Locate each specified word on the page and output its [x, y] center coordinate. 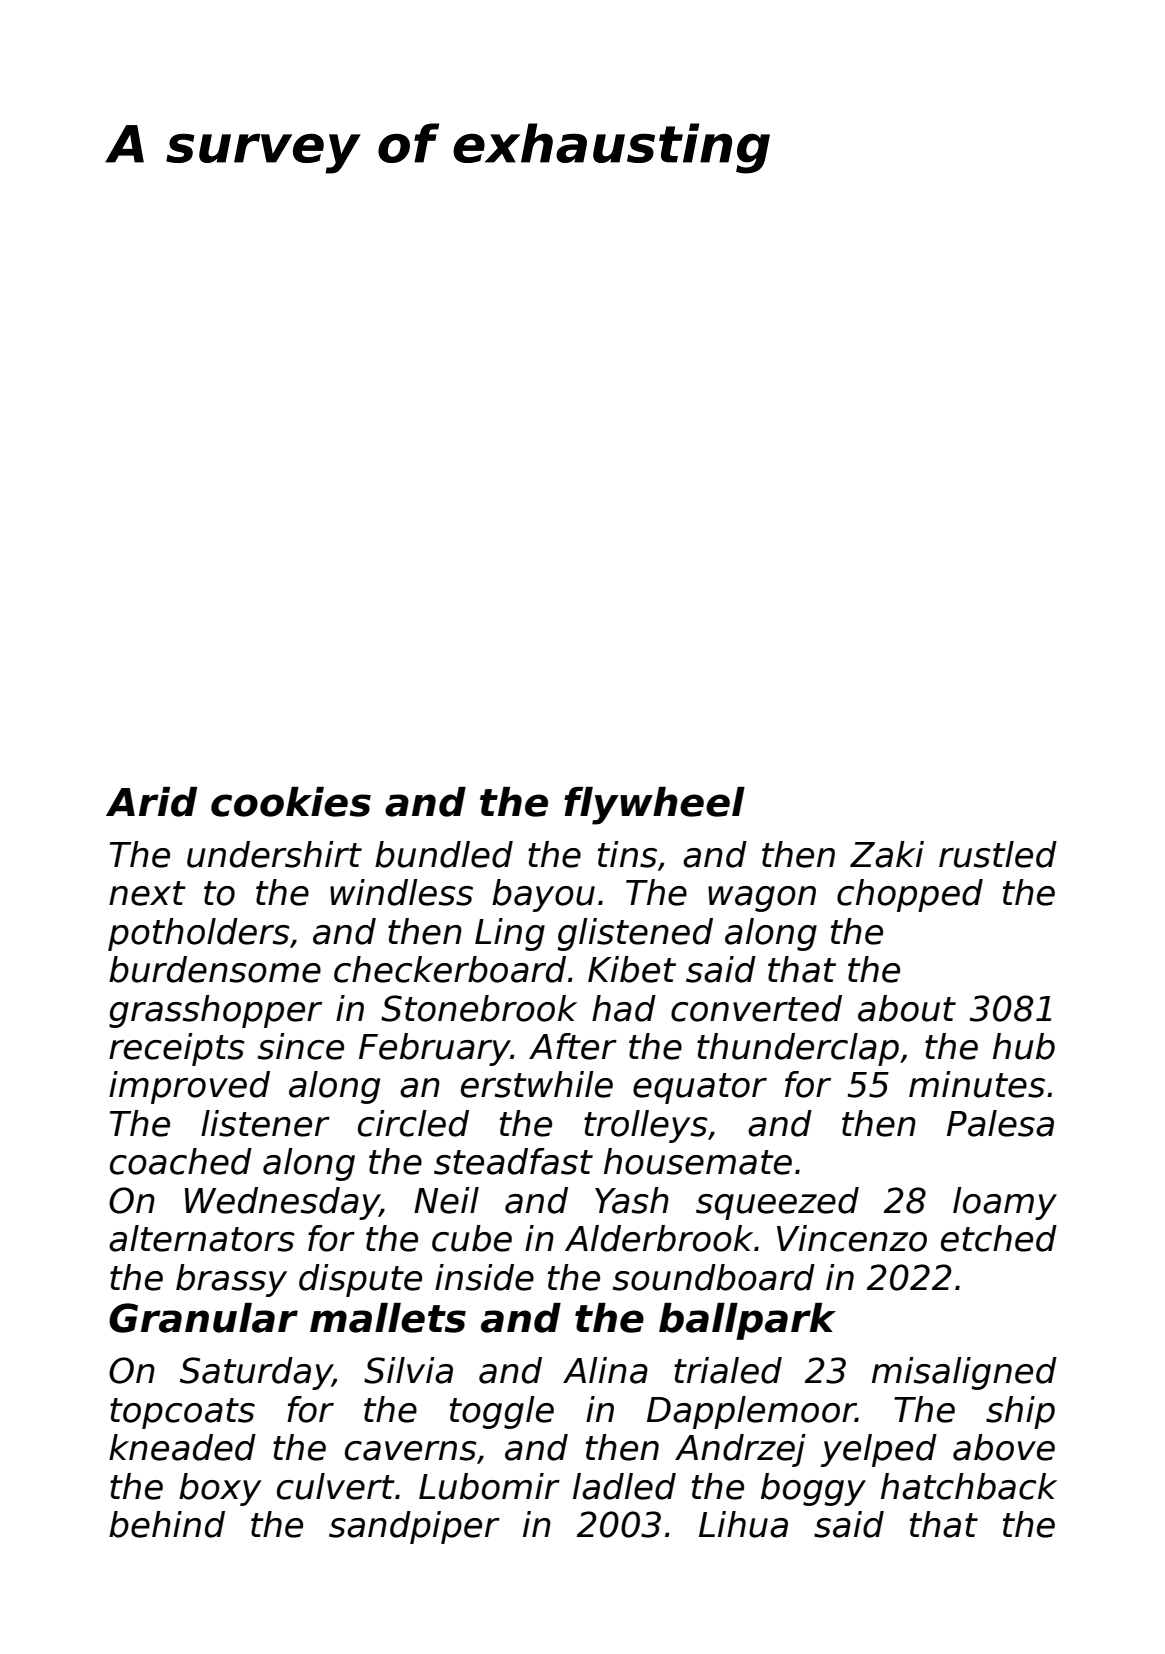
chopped [910, 895]
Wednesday [282, 1203]
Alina [605, 1370]
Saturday [256, 1373]
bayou [543, 895]
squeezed [777, 1203]
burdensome [215, 969]
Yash [632, 1200]
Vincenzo [852, 1238]
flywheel [654, 806]
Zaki [887, 854]
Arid [151, 802]
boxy [220, 1489]
